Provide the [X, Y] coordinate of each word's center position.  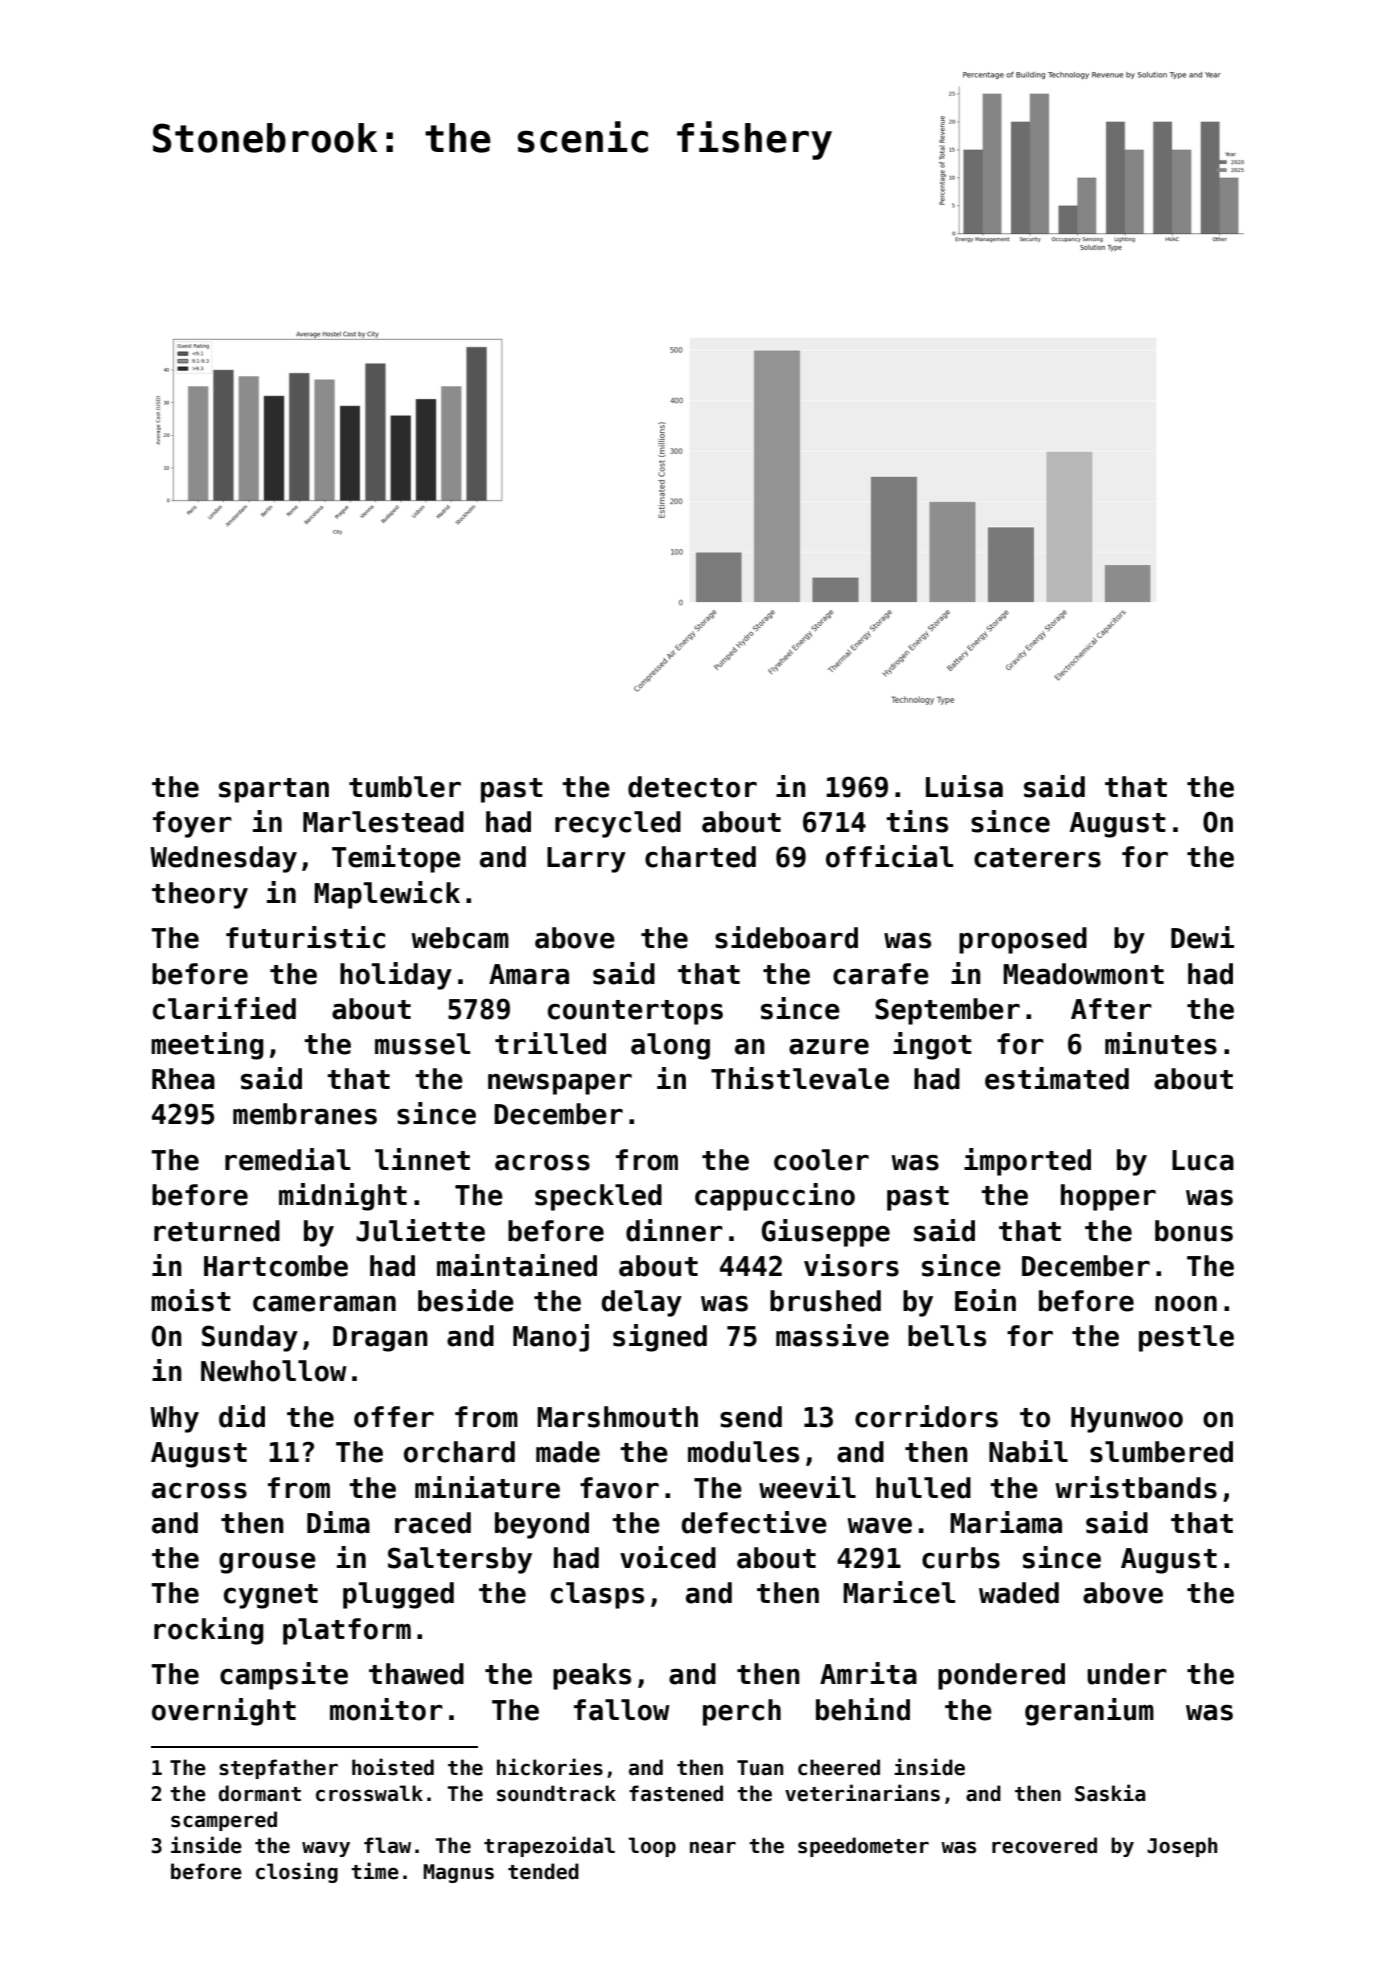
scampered [224, 1821]
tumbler [405, 787]
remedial [287, 1159]
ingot [932, 1046]
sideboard [786, 937]
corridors [926, 1416]
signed [660, 1338]
